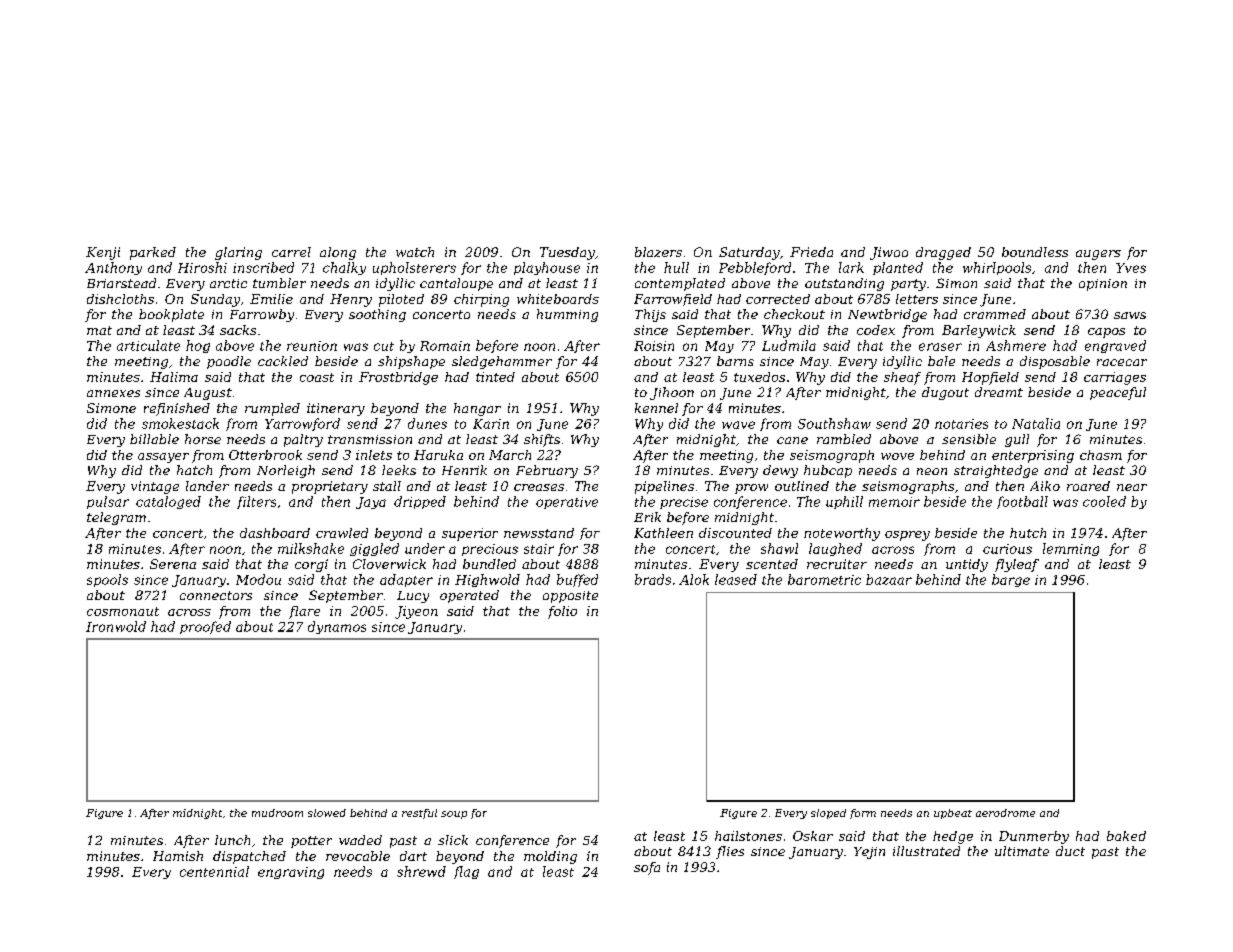  I want to click on Roisin, so click(654, 346).
